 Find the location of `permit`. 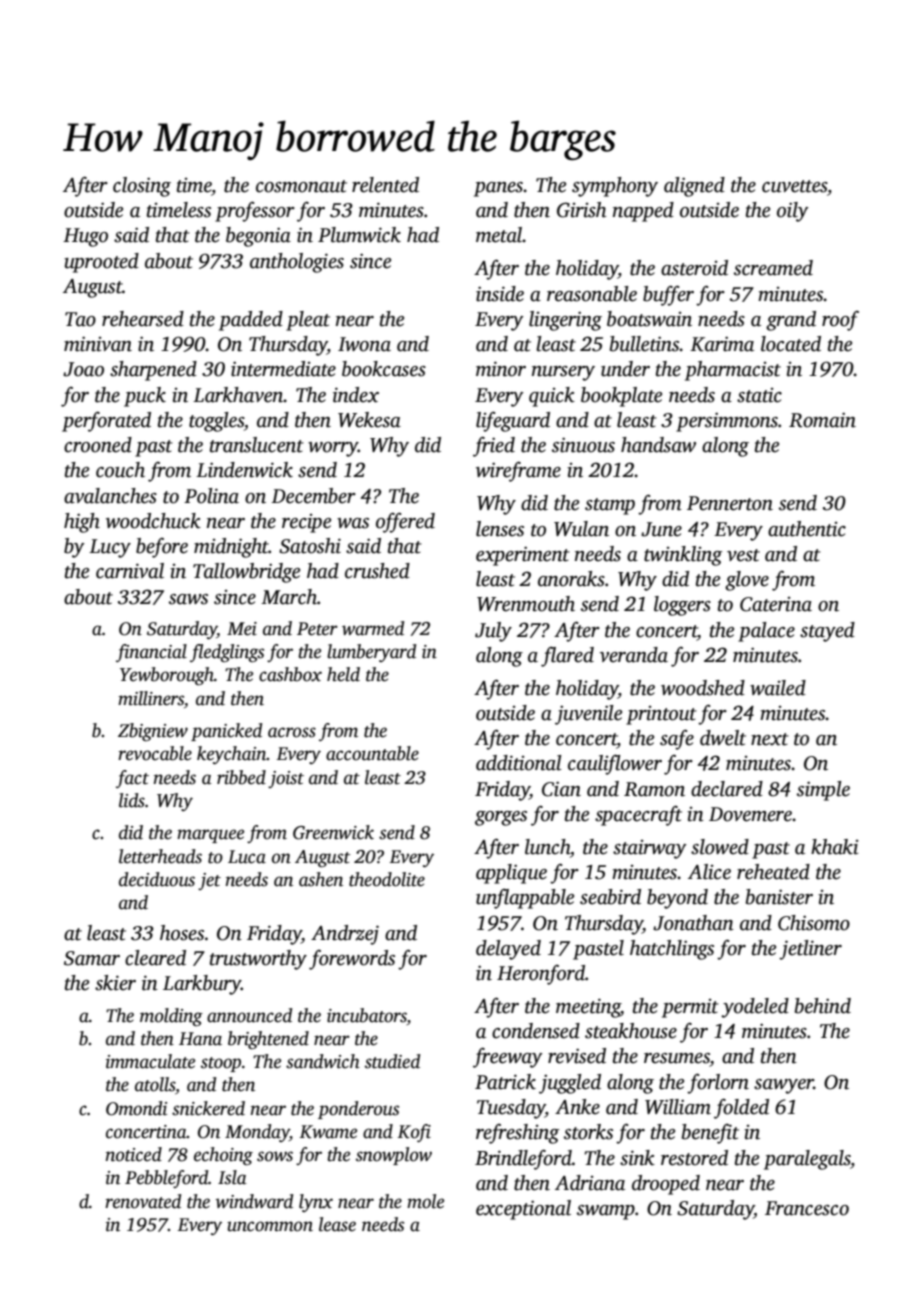

permit is located at coordinates (690, 1008).
